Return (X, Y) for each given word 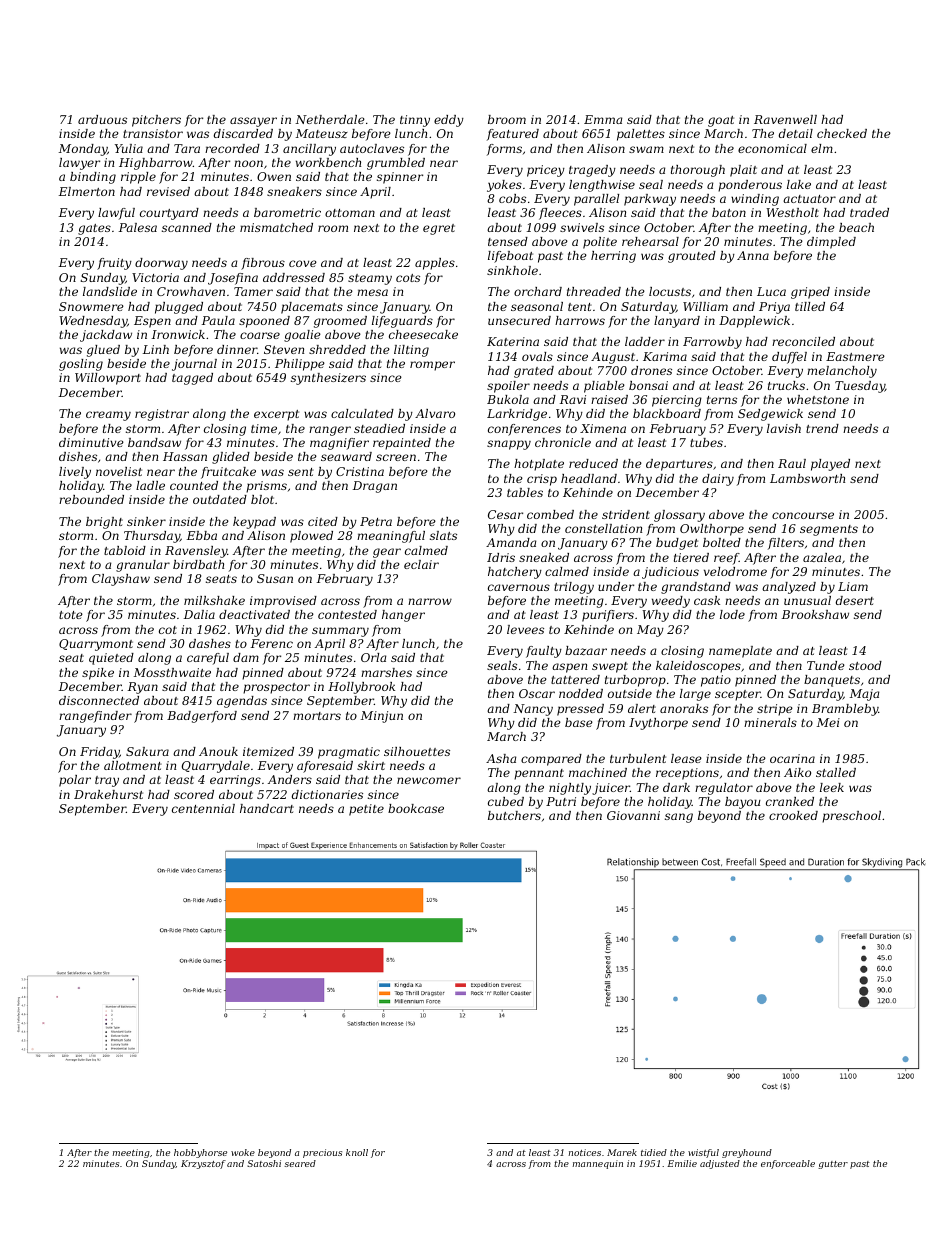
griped (810, 293)
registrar (162, 415)
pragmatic (349, 753)
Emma (603, 119)
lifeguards (402, 322)
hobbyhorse (200, 1153)
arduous (102, 119)
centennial (203, 808)
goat (721, 121)
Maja (864, 695)
